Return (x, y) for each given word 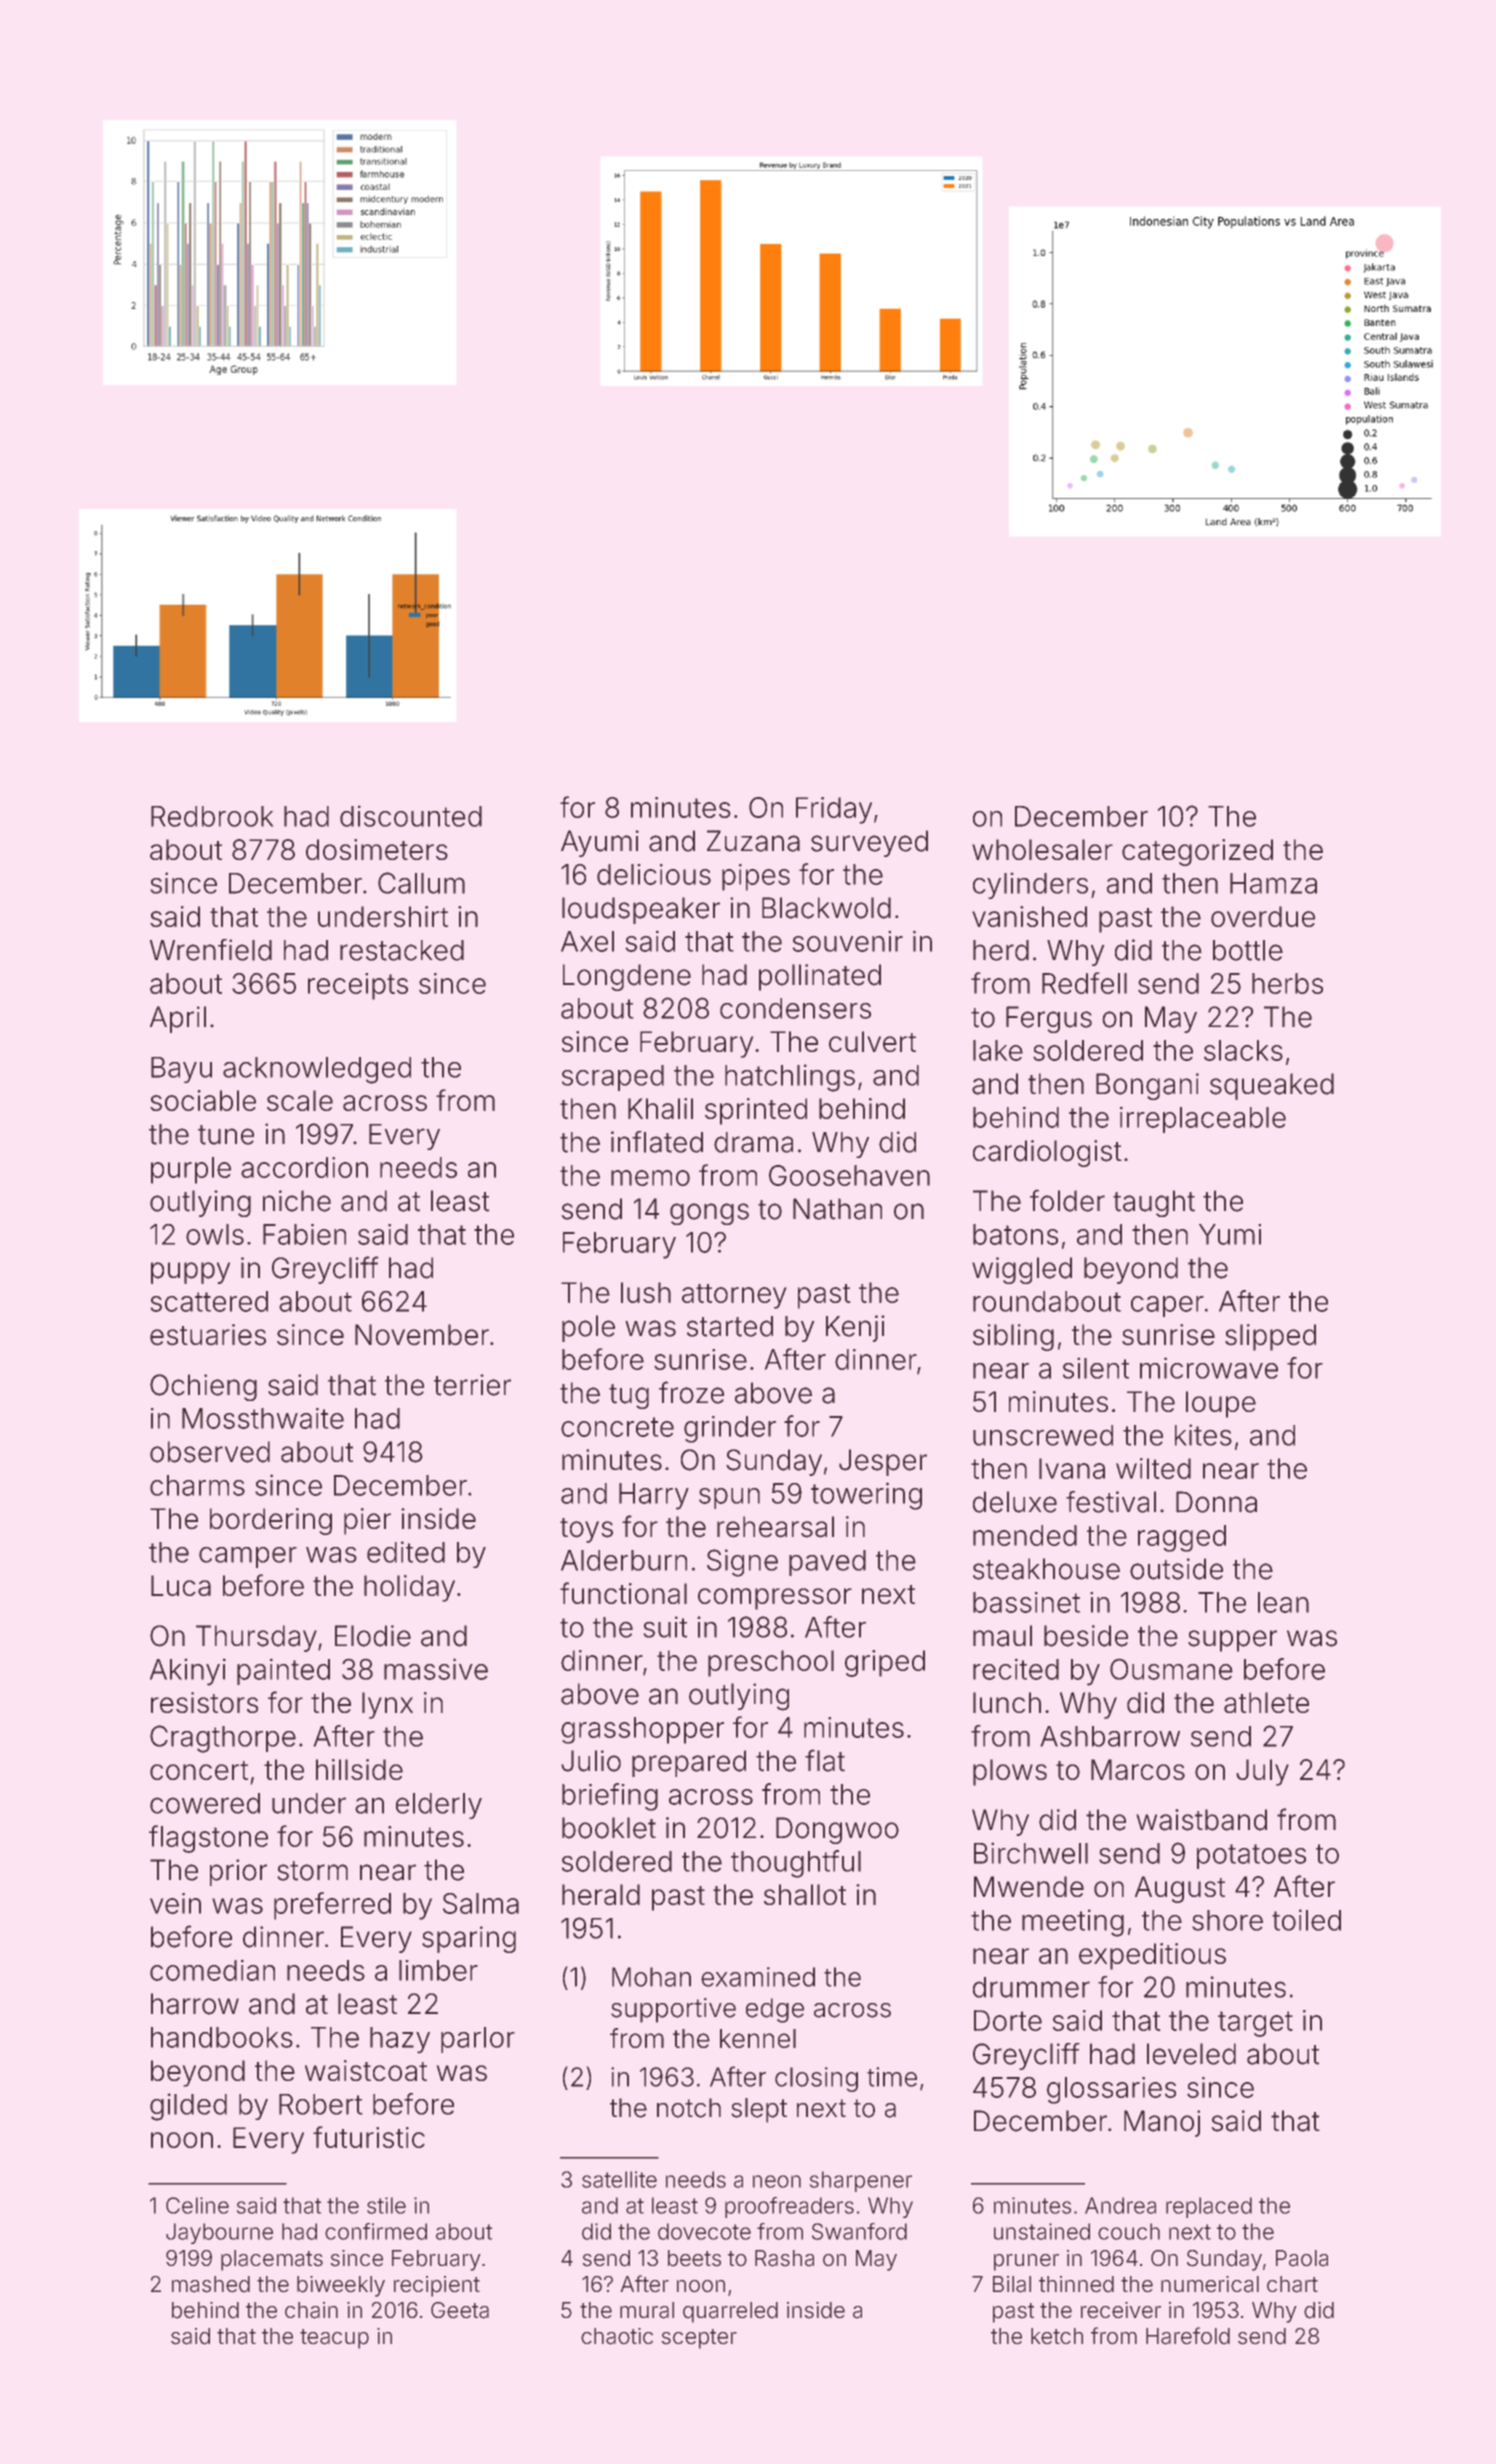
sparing (469, 1939)
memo (650, 1178)
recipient (437, 2286)
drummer (1031, 1987)
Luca (181, 1585)
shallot (805, 1895)
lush (646, 1292)
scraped (613, 1078)
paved (827, 1563)
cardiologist (1047, 1153)
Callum (421, 883)
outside (1176, 1569)
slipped (1270, 1337)
